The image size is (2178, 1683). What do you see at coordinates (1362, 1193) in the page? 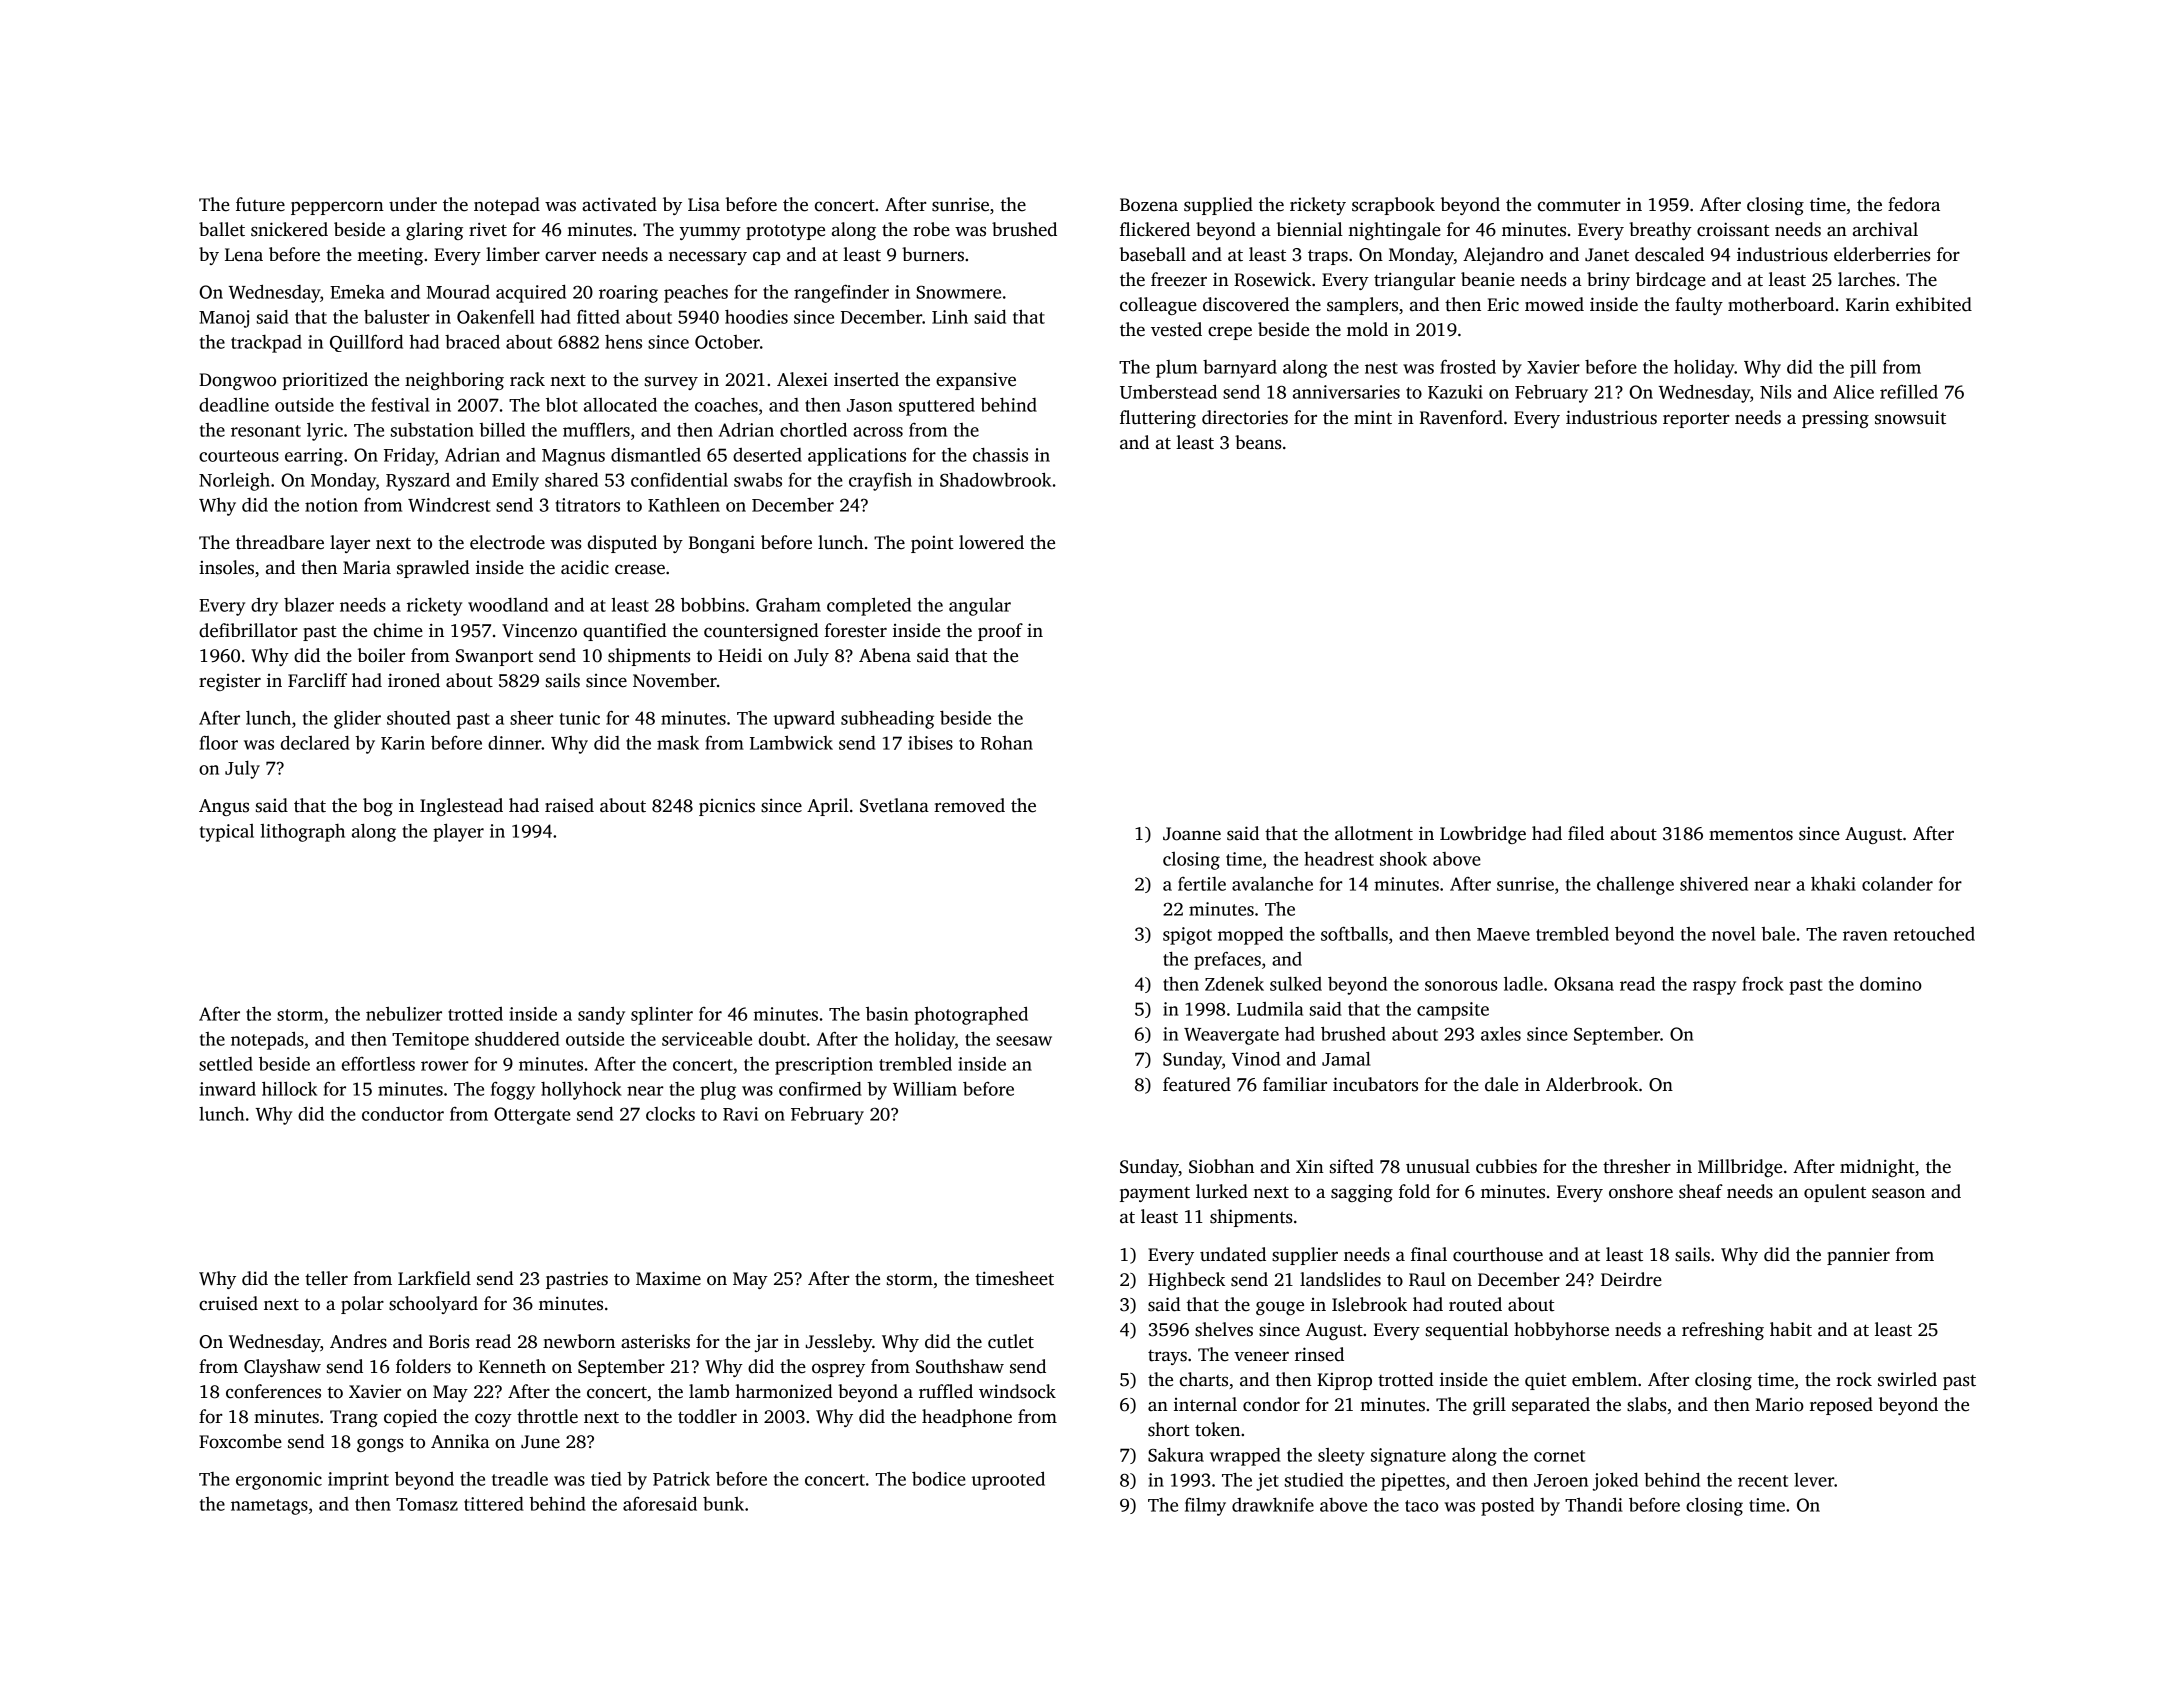
I see `sagging` at bounding box center [1362, 1193].
